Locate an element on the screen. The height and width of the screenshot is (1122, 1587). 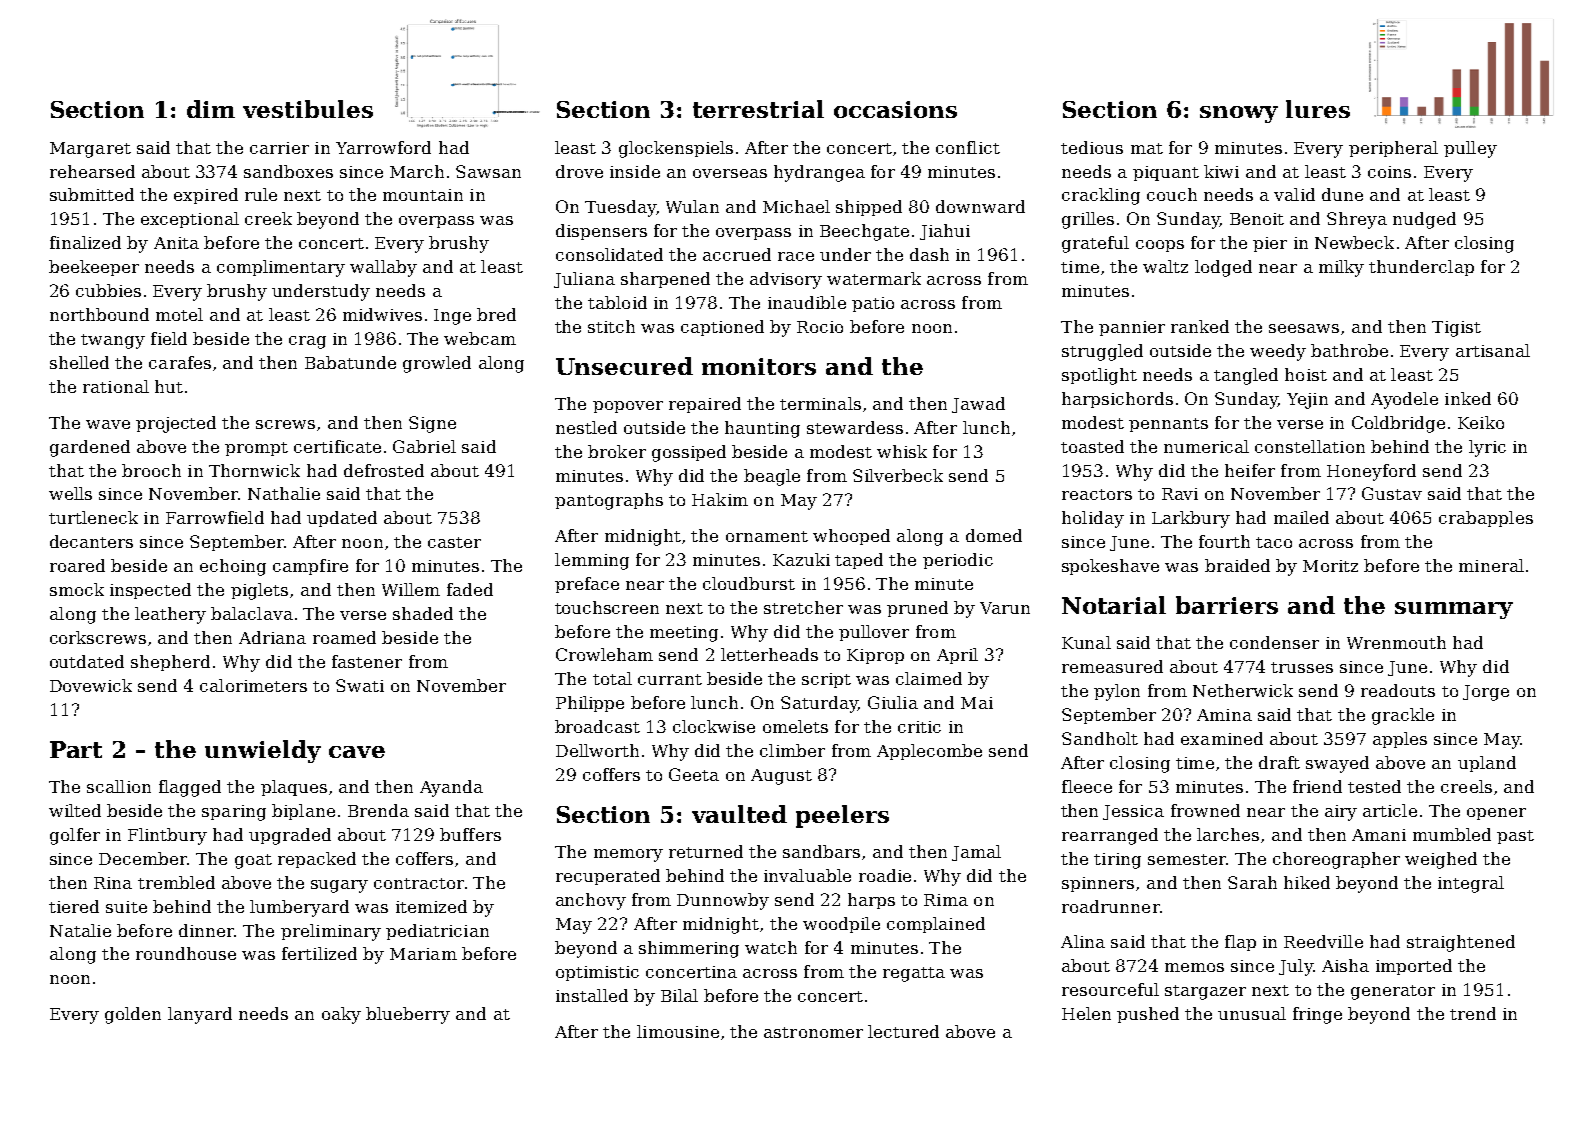
unusual is located at coordinates (1252, 1013).
